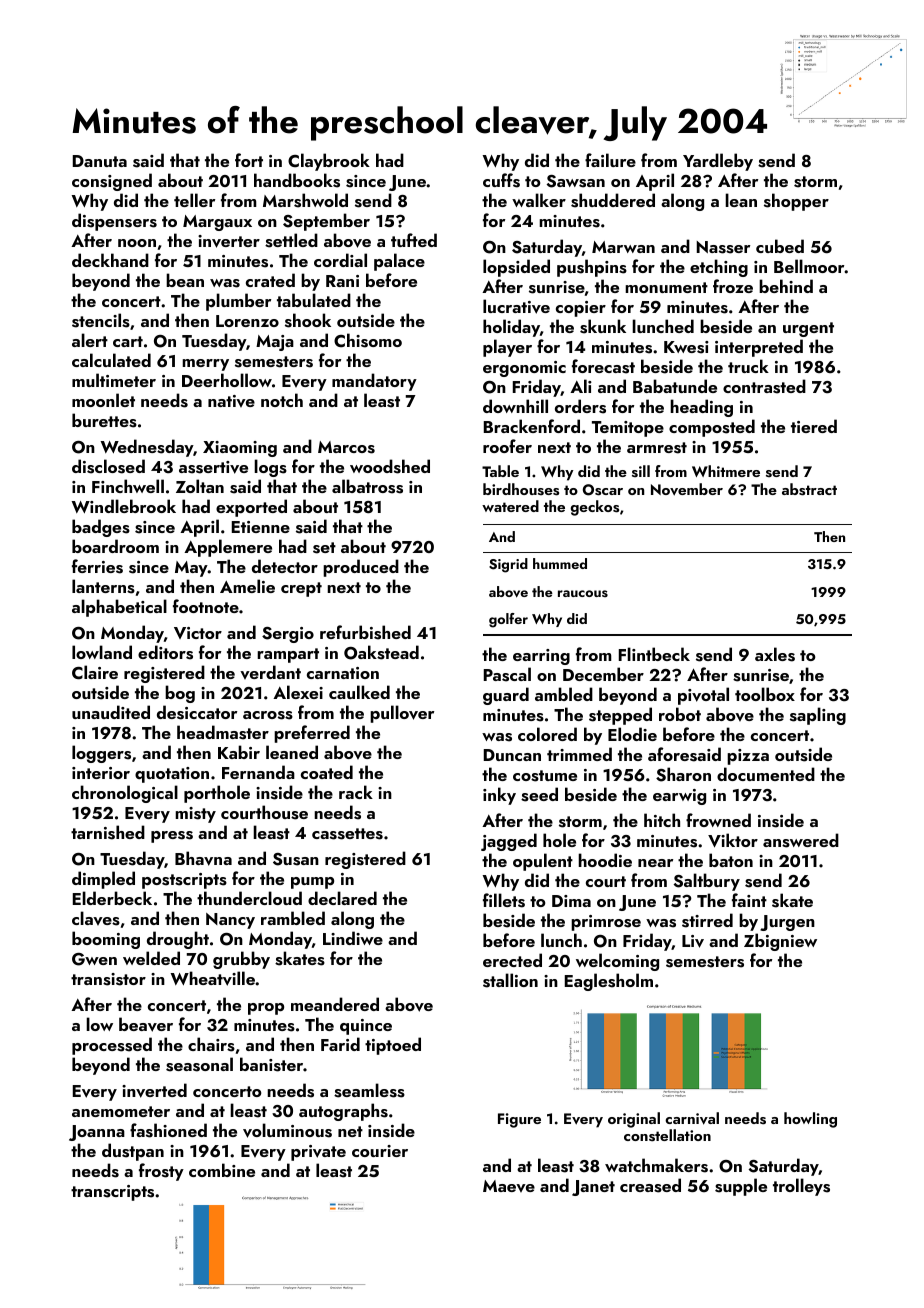 The width and height of the screenshot is (924, 1308). I want to click on Claybrook, so click(329, 162).
